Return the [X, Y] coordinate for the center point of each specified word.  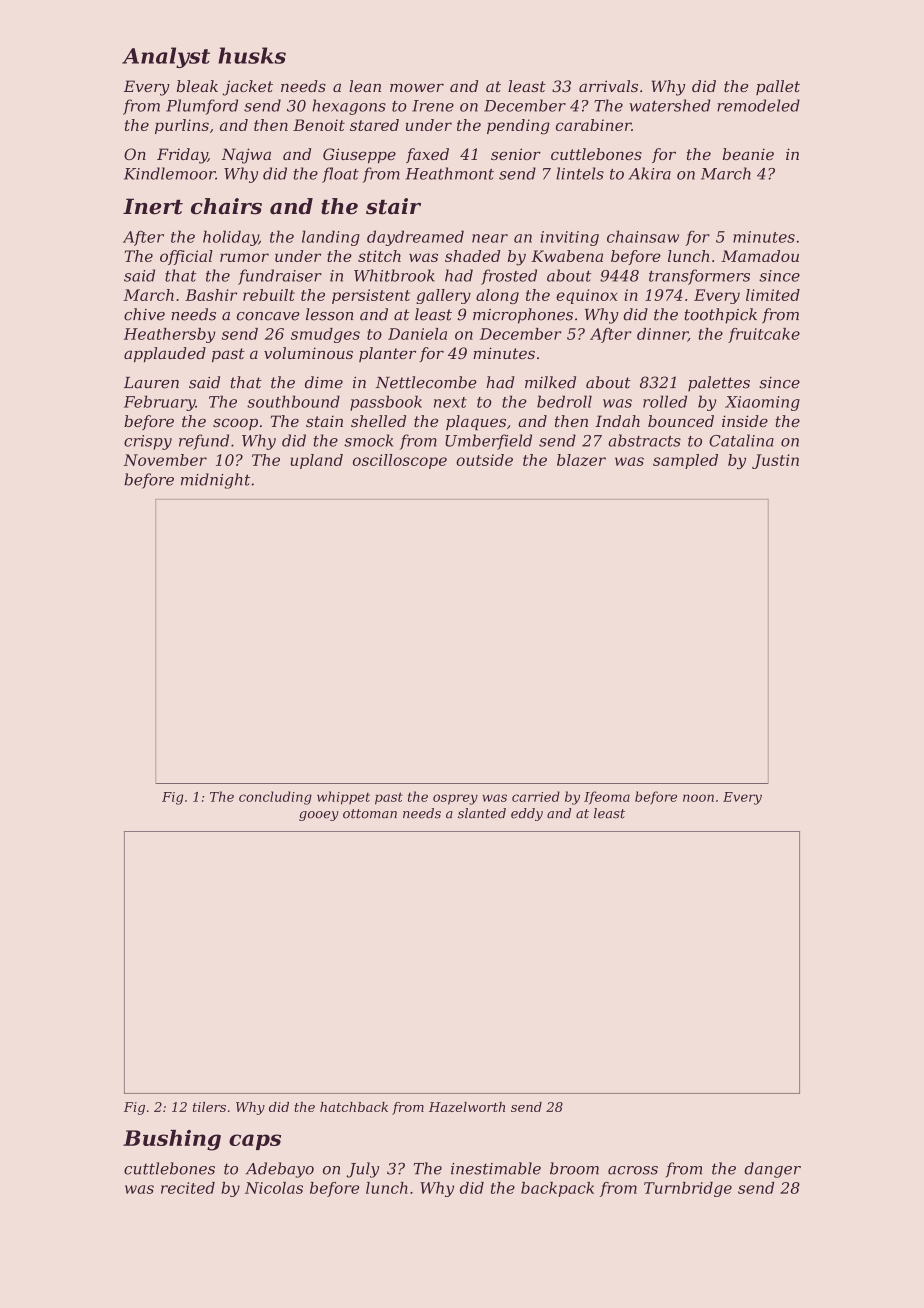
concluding [275, 798]
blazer [581, 460]
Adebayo [279, 1170]
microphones [523, 316]
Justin [775, 461]
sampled [685, 461]
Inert [153, 206]
